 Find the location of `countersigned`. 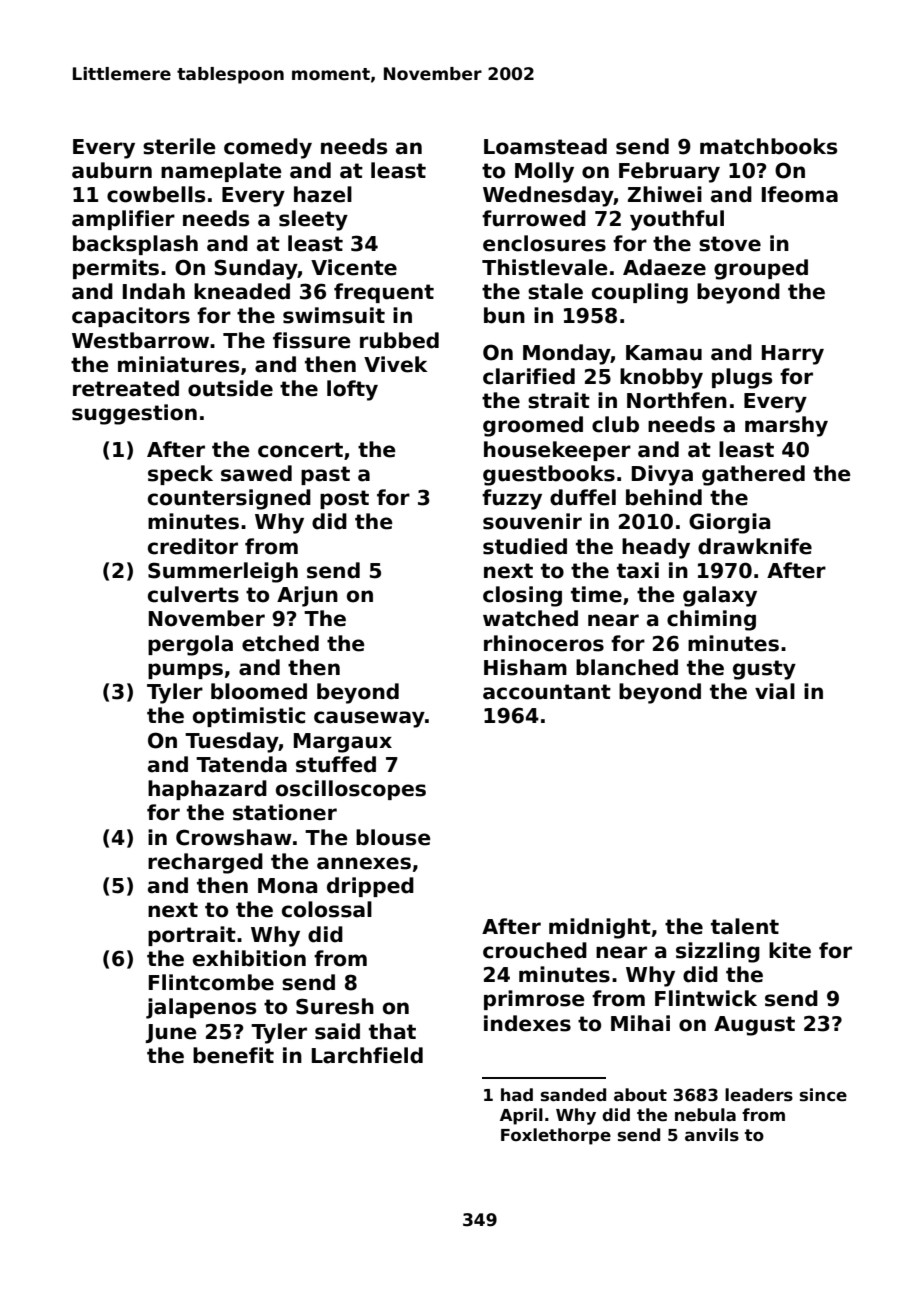

countersigned is located at coordinates (229, 499).
